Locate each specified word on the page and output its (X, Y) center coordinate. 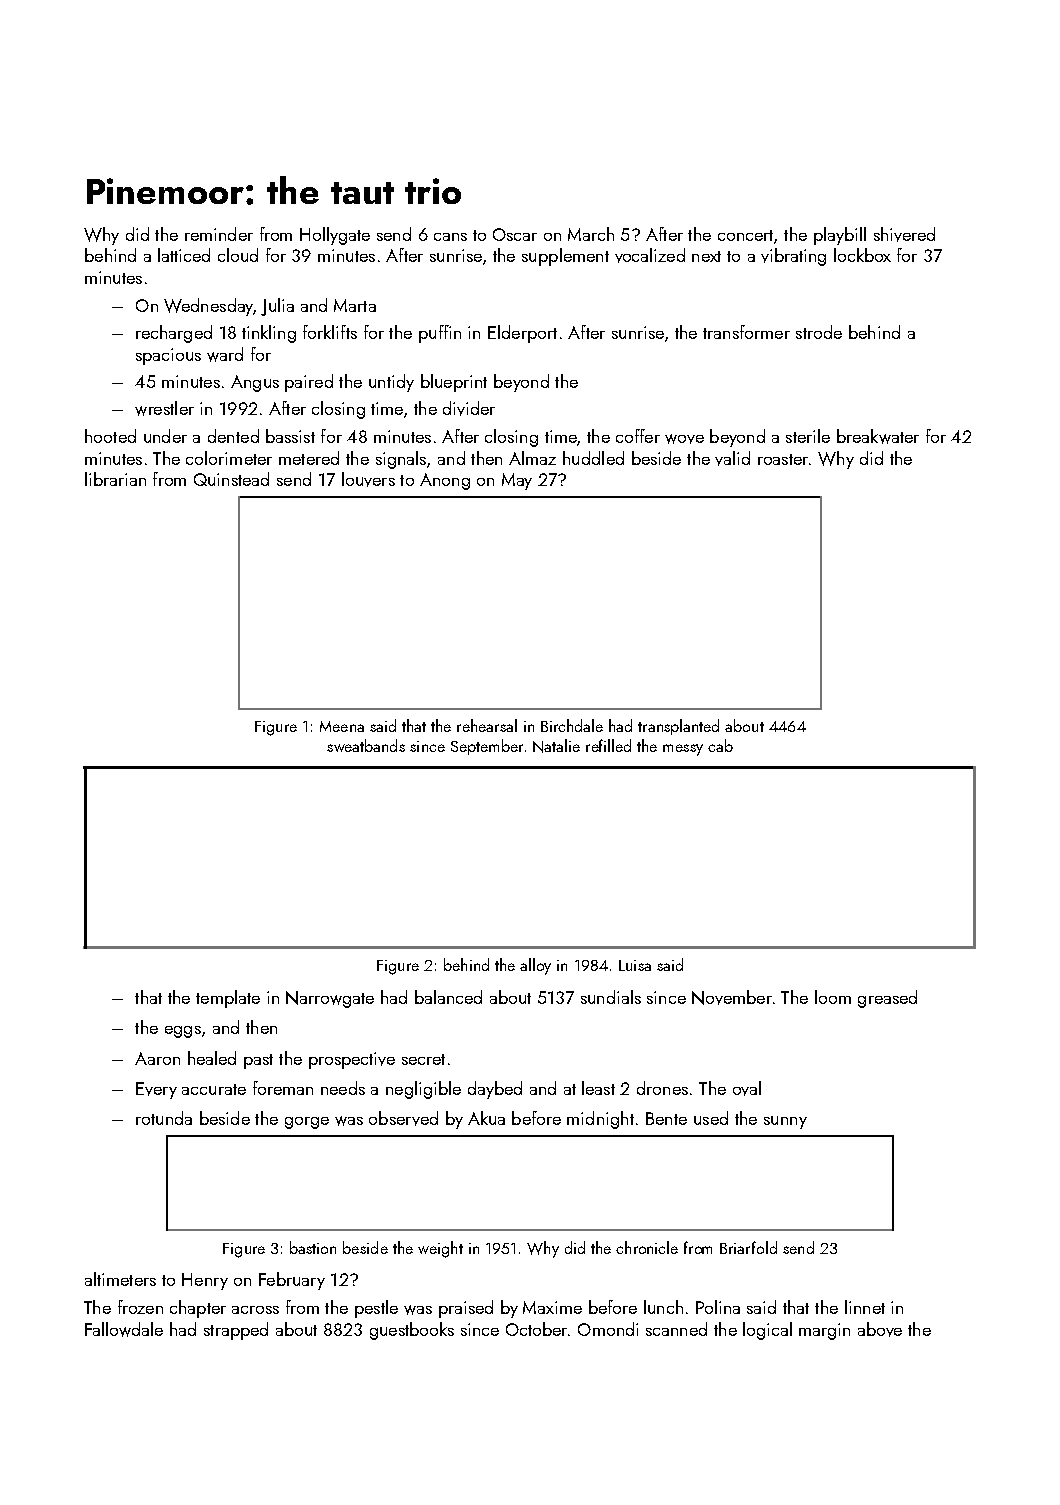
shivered (904, 234)
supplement (565, 257)
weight (440, 1249)
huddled (593, 458)
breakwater (878, 436)
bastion (313, 1247)
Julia (277, 307)
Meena (342, 726)
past (258, 1061)
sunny (785, 1122)
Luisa (635, 965)
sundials (611, 997)
